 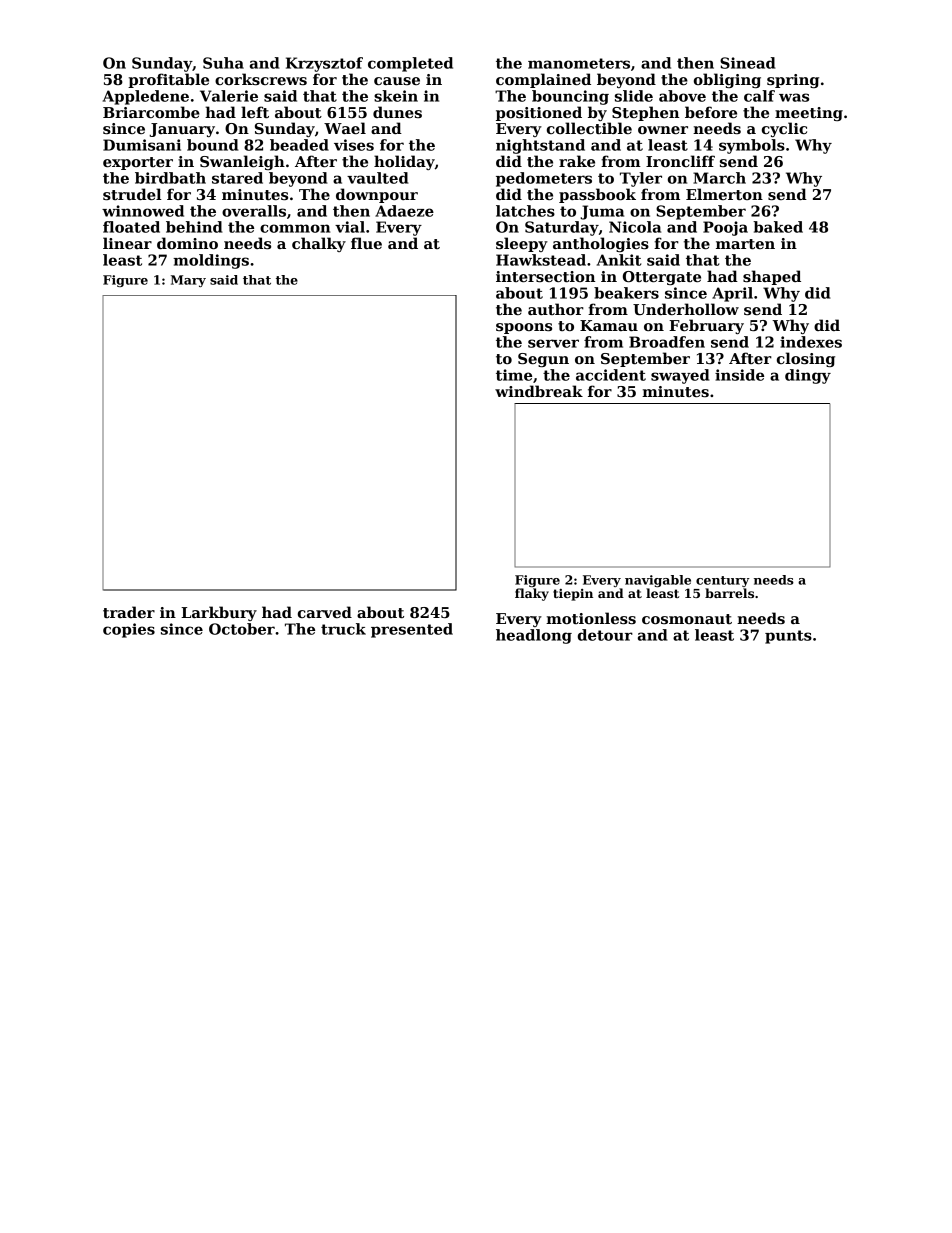 What do you see at coordinates (723, 581) in the document?
I see `century` at bounding box center [723, 581].
